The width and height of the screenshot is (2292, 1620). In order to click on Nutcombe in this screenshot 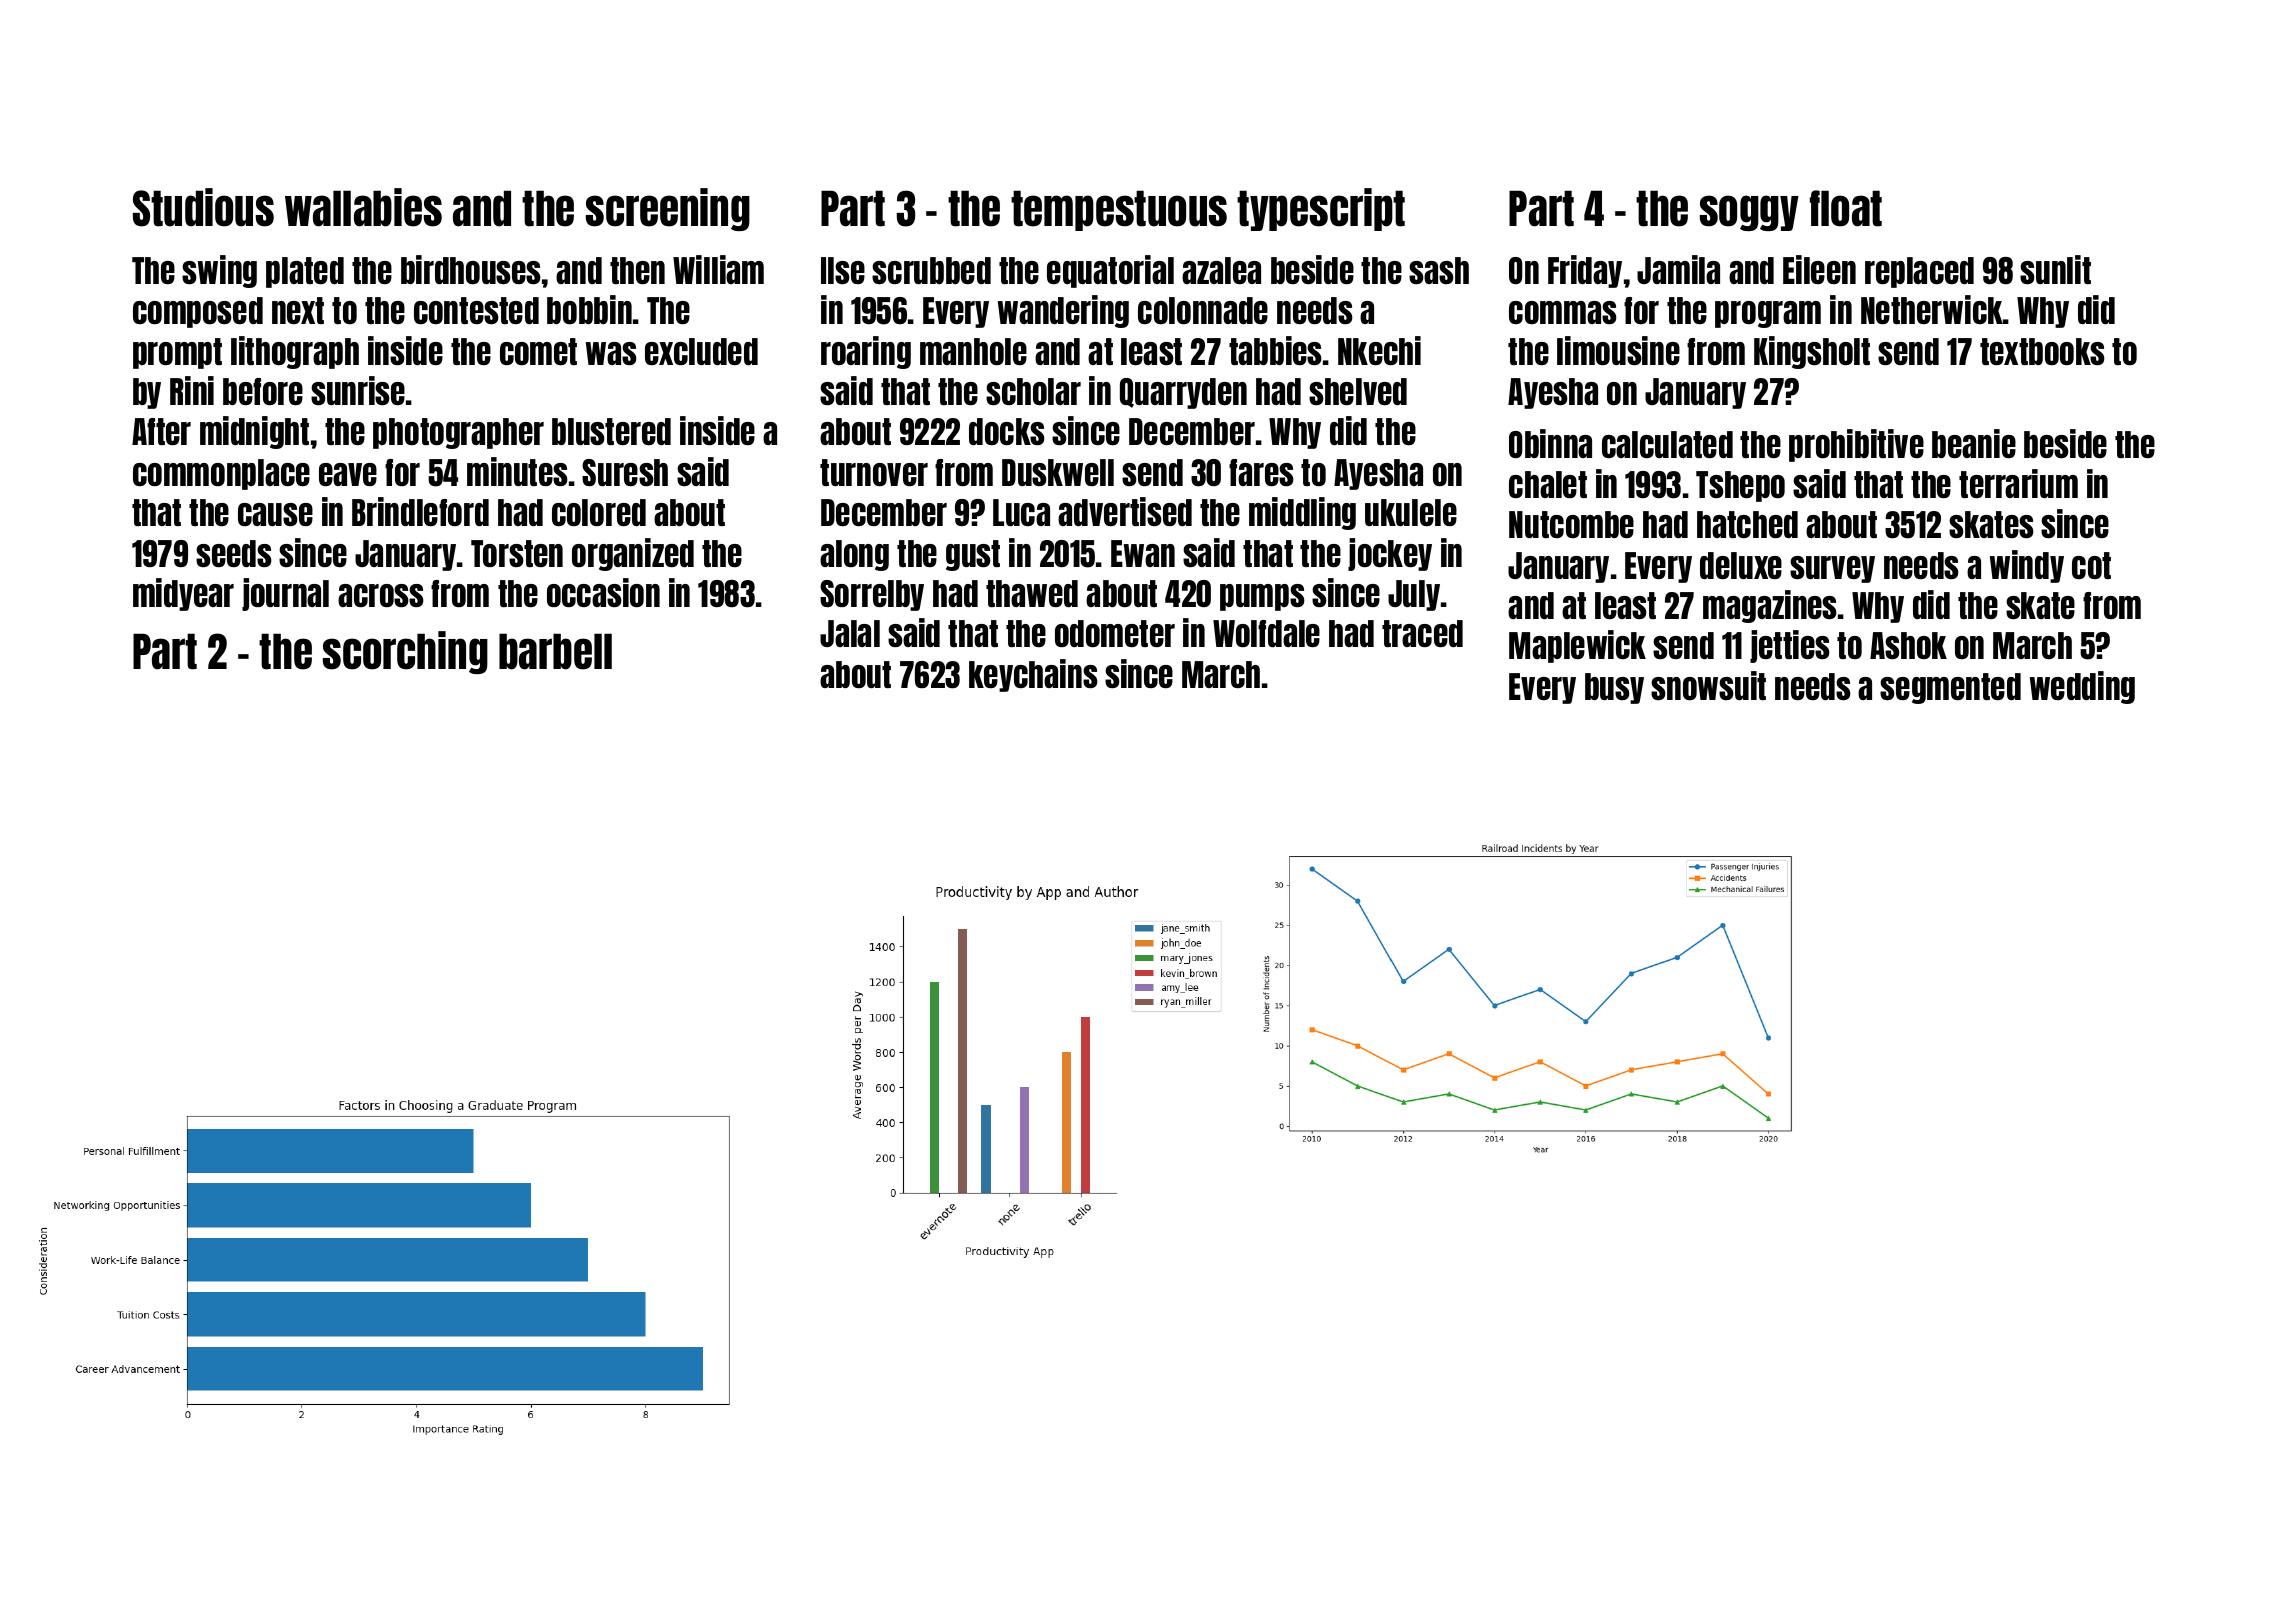, I will do `click(1571, 524)`.
